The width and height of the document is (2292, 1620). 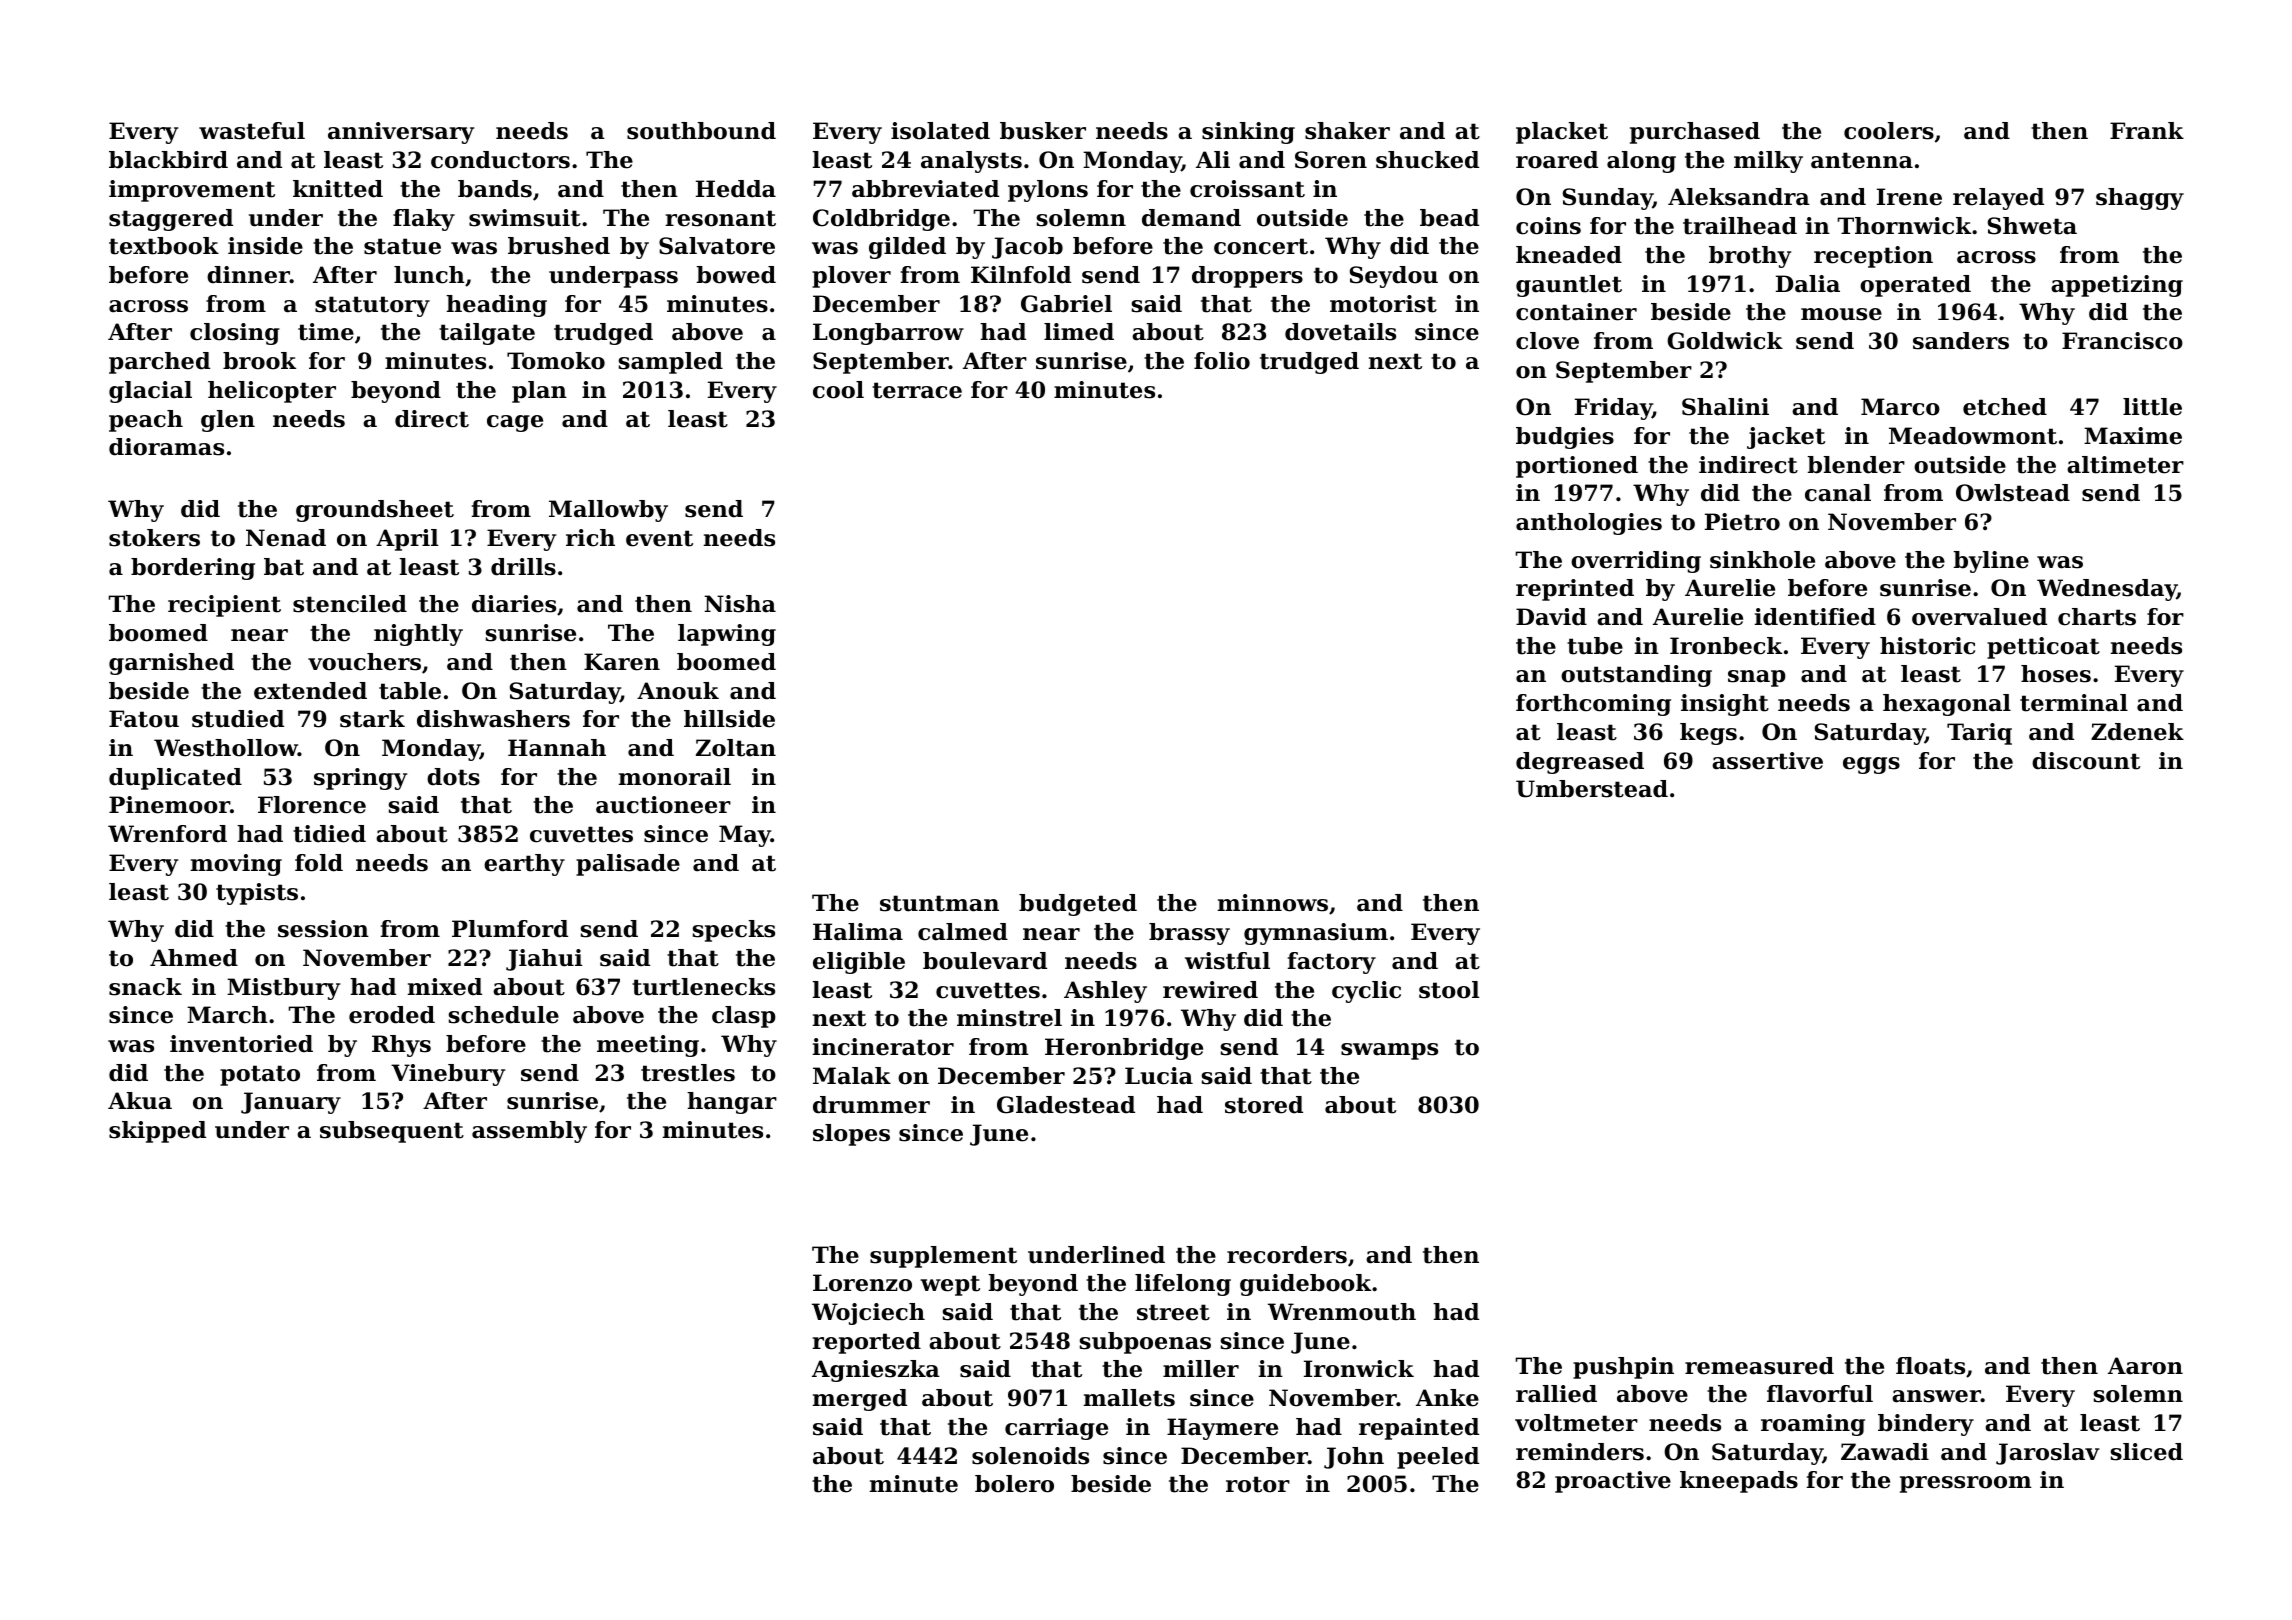 What do you see at coordinates (145, 987) in the document?
I see `snack` at bounding box center [145, 987].
